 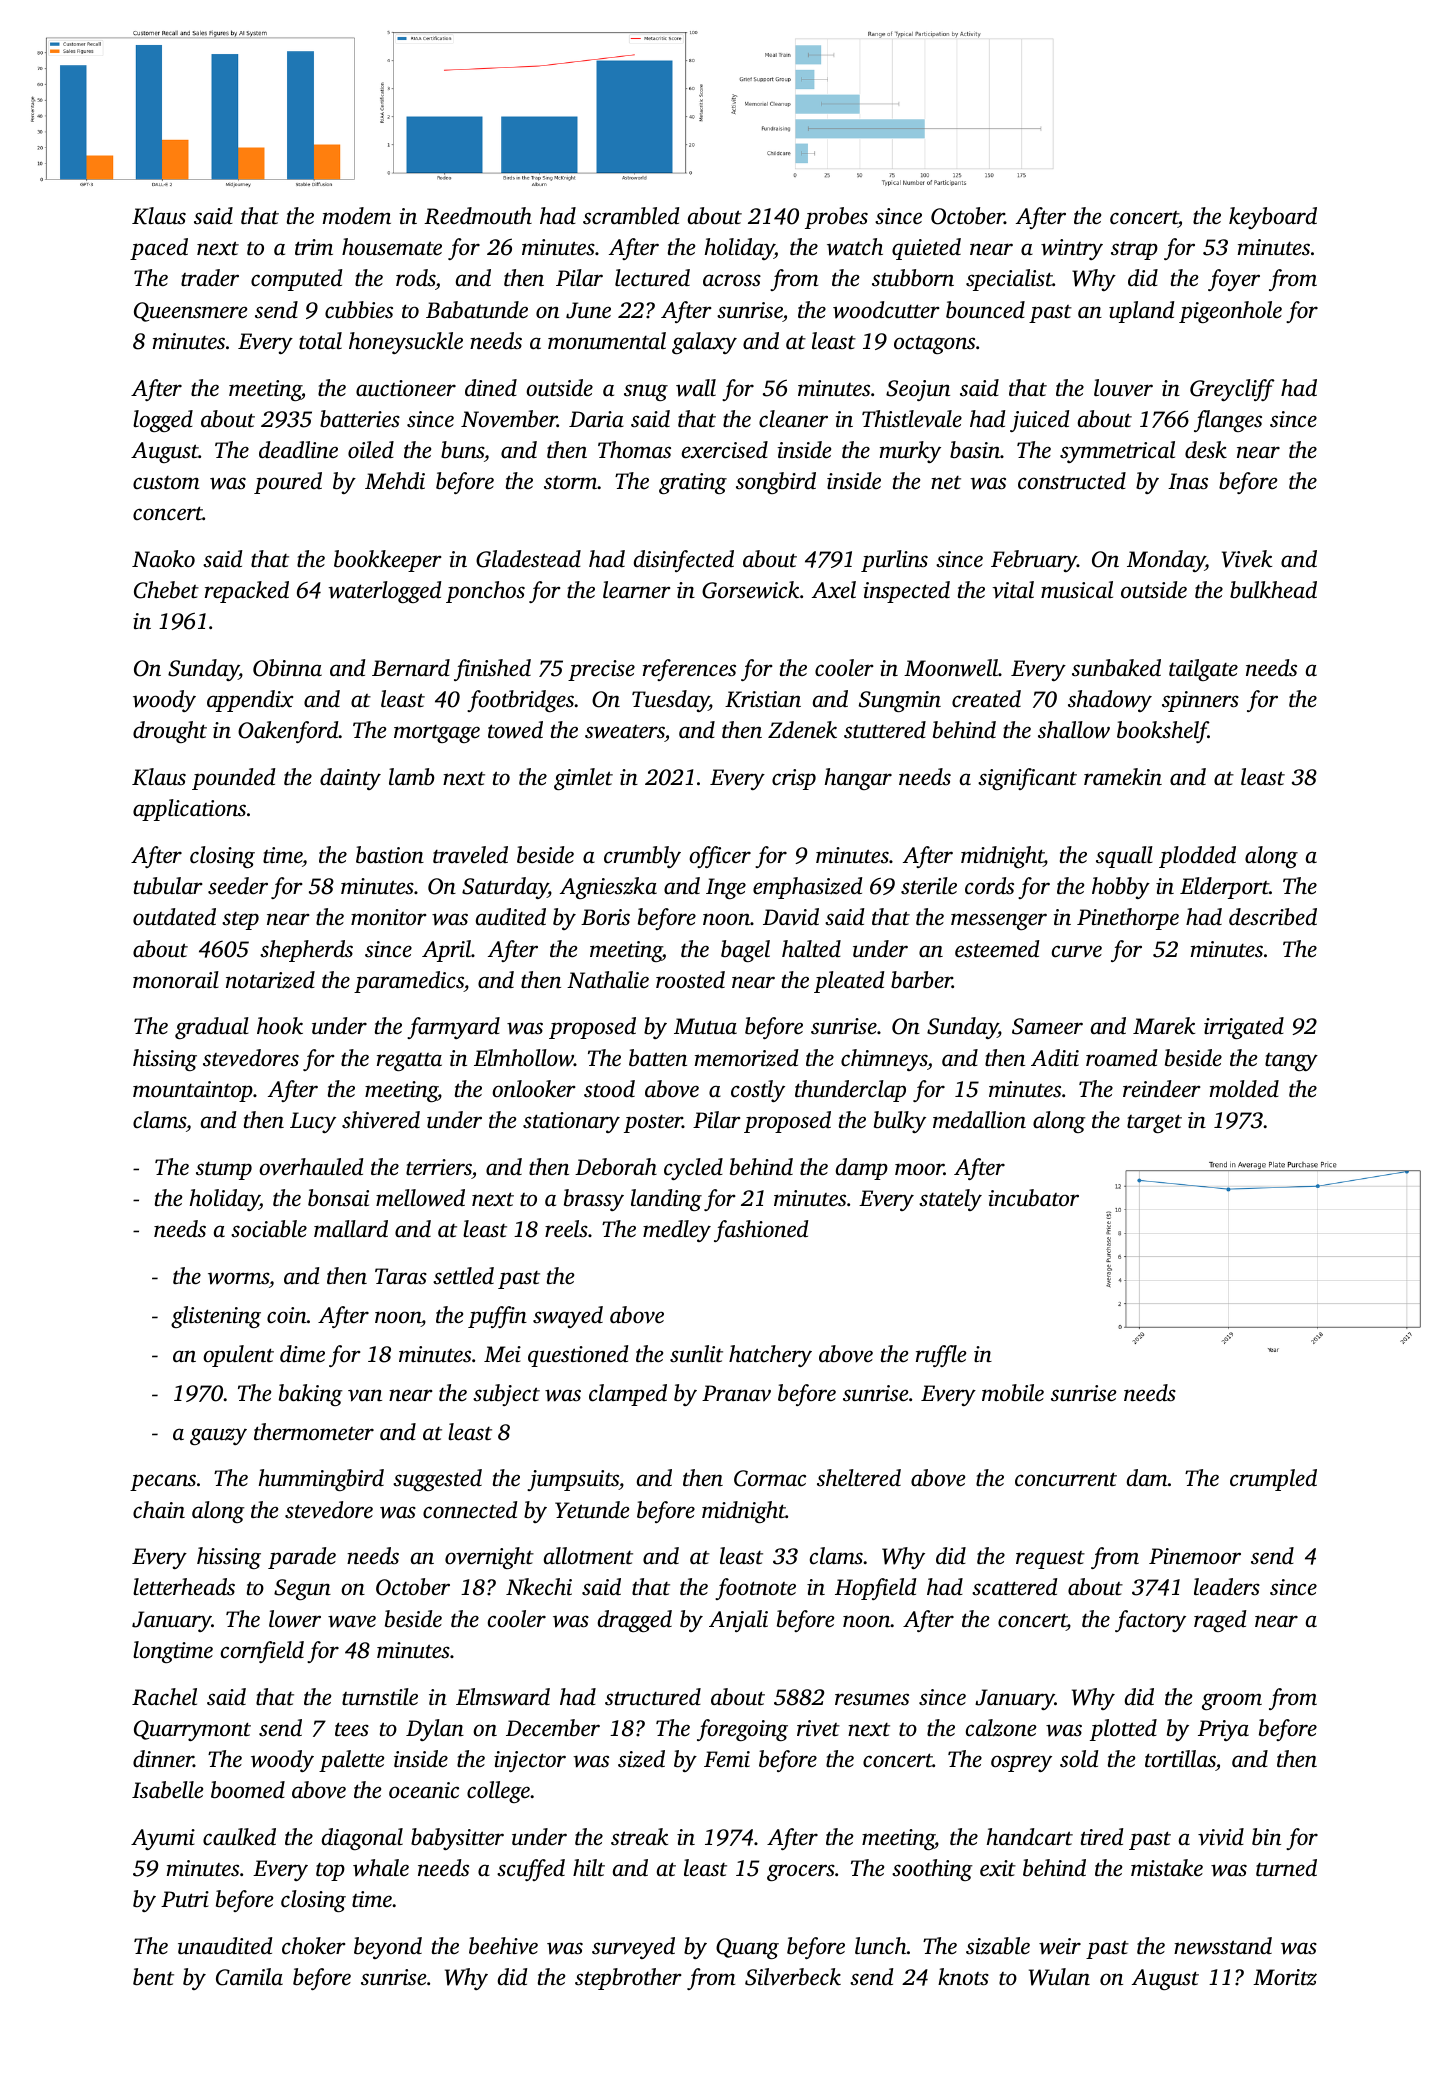 What do you see at coordinates (1059, 1977) in the screenshot?
I see `Wulan` at bounding box center [1059, 1977].
